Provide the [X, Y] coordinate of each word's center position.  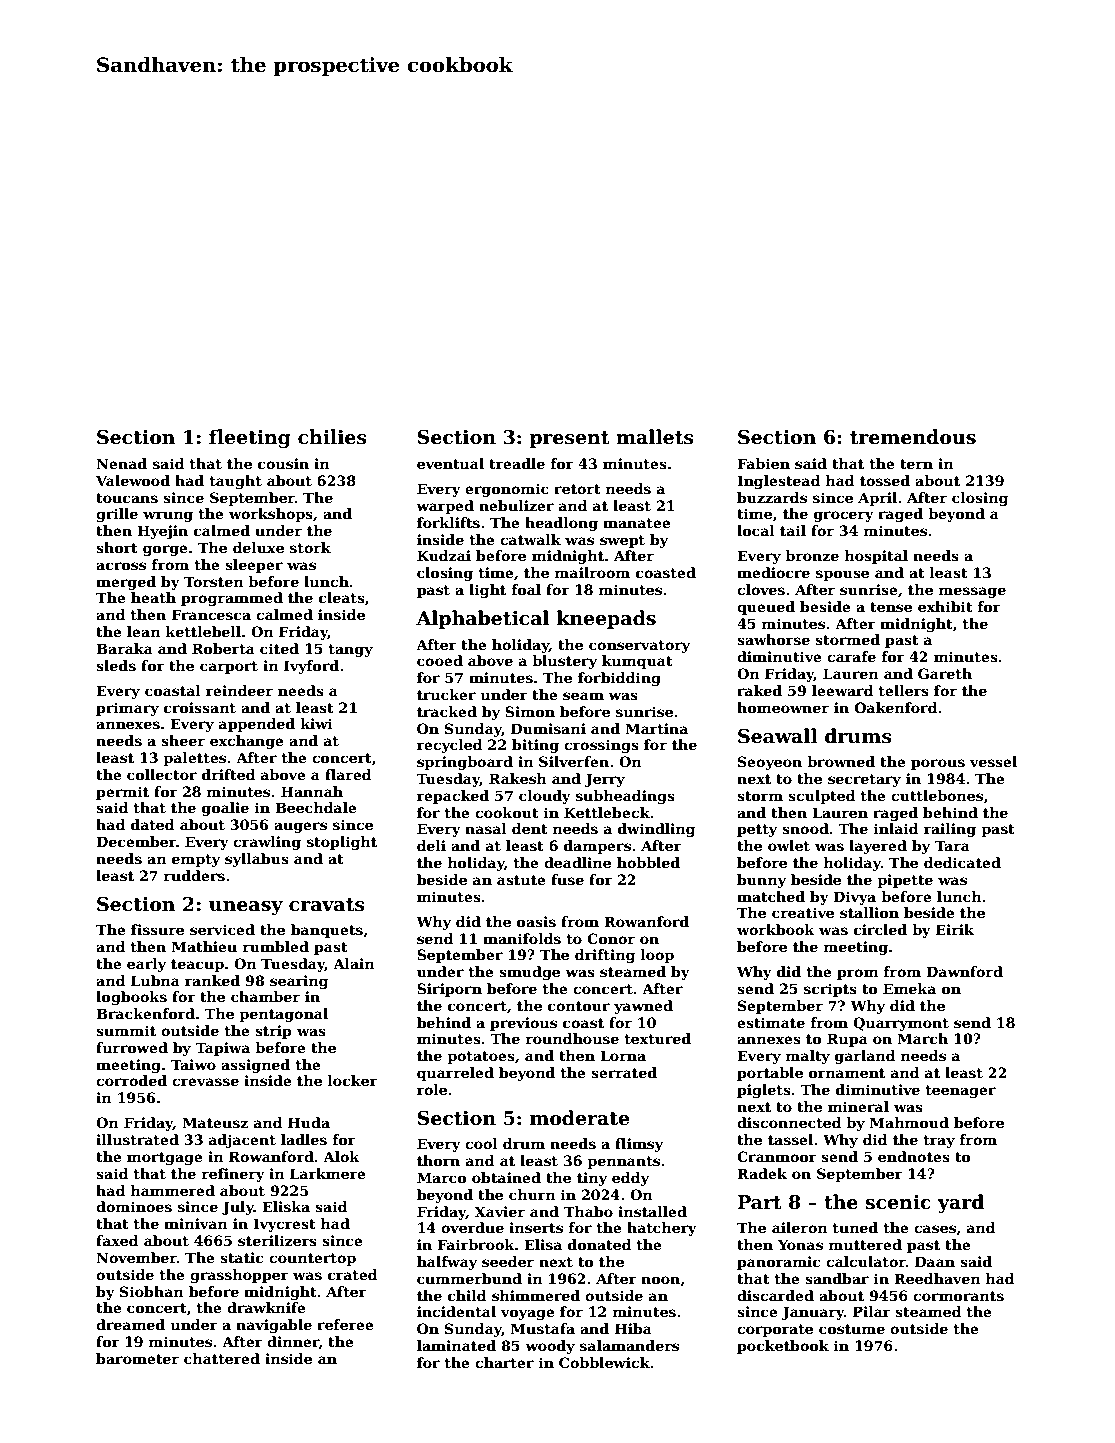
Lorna [623, 1055]
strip [273, 1032]
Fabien [763, 463]
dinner [293, 1342]
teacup [197, 965]
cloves [761, 589]
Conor [611, 938]
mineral [858, 1106]
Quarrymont [901, 1024]
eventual [450, 463]
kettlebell [203, 631]
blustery [564, 662]
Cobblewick [604, 1362]
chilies [332, 437]
